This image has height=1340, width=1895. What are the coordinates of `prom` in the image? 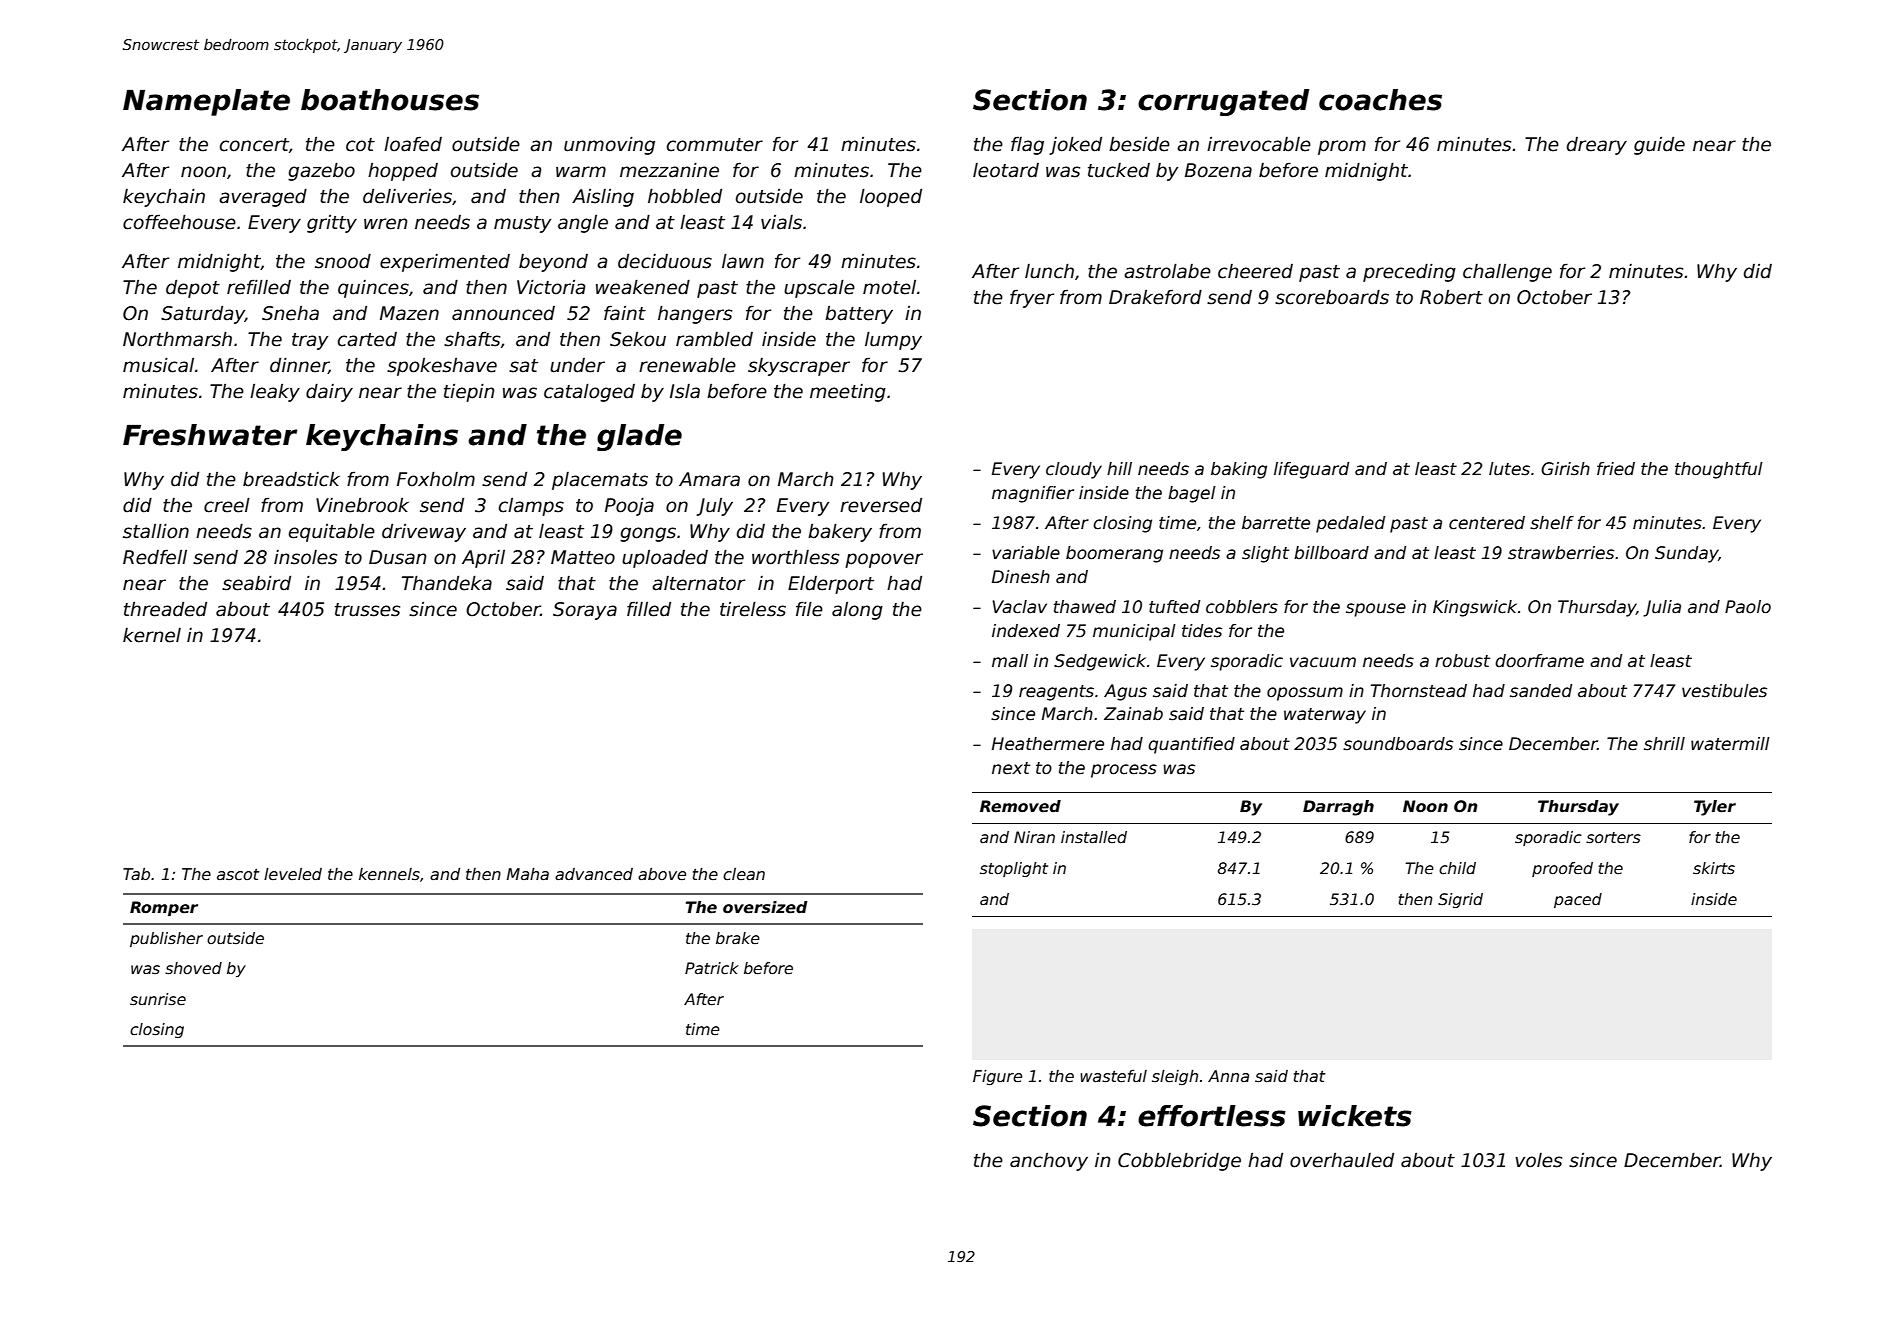 It's located at (1342, 147).
